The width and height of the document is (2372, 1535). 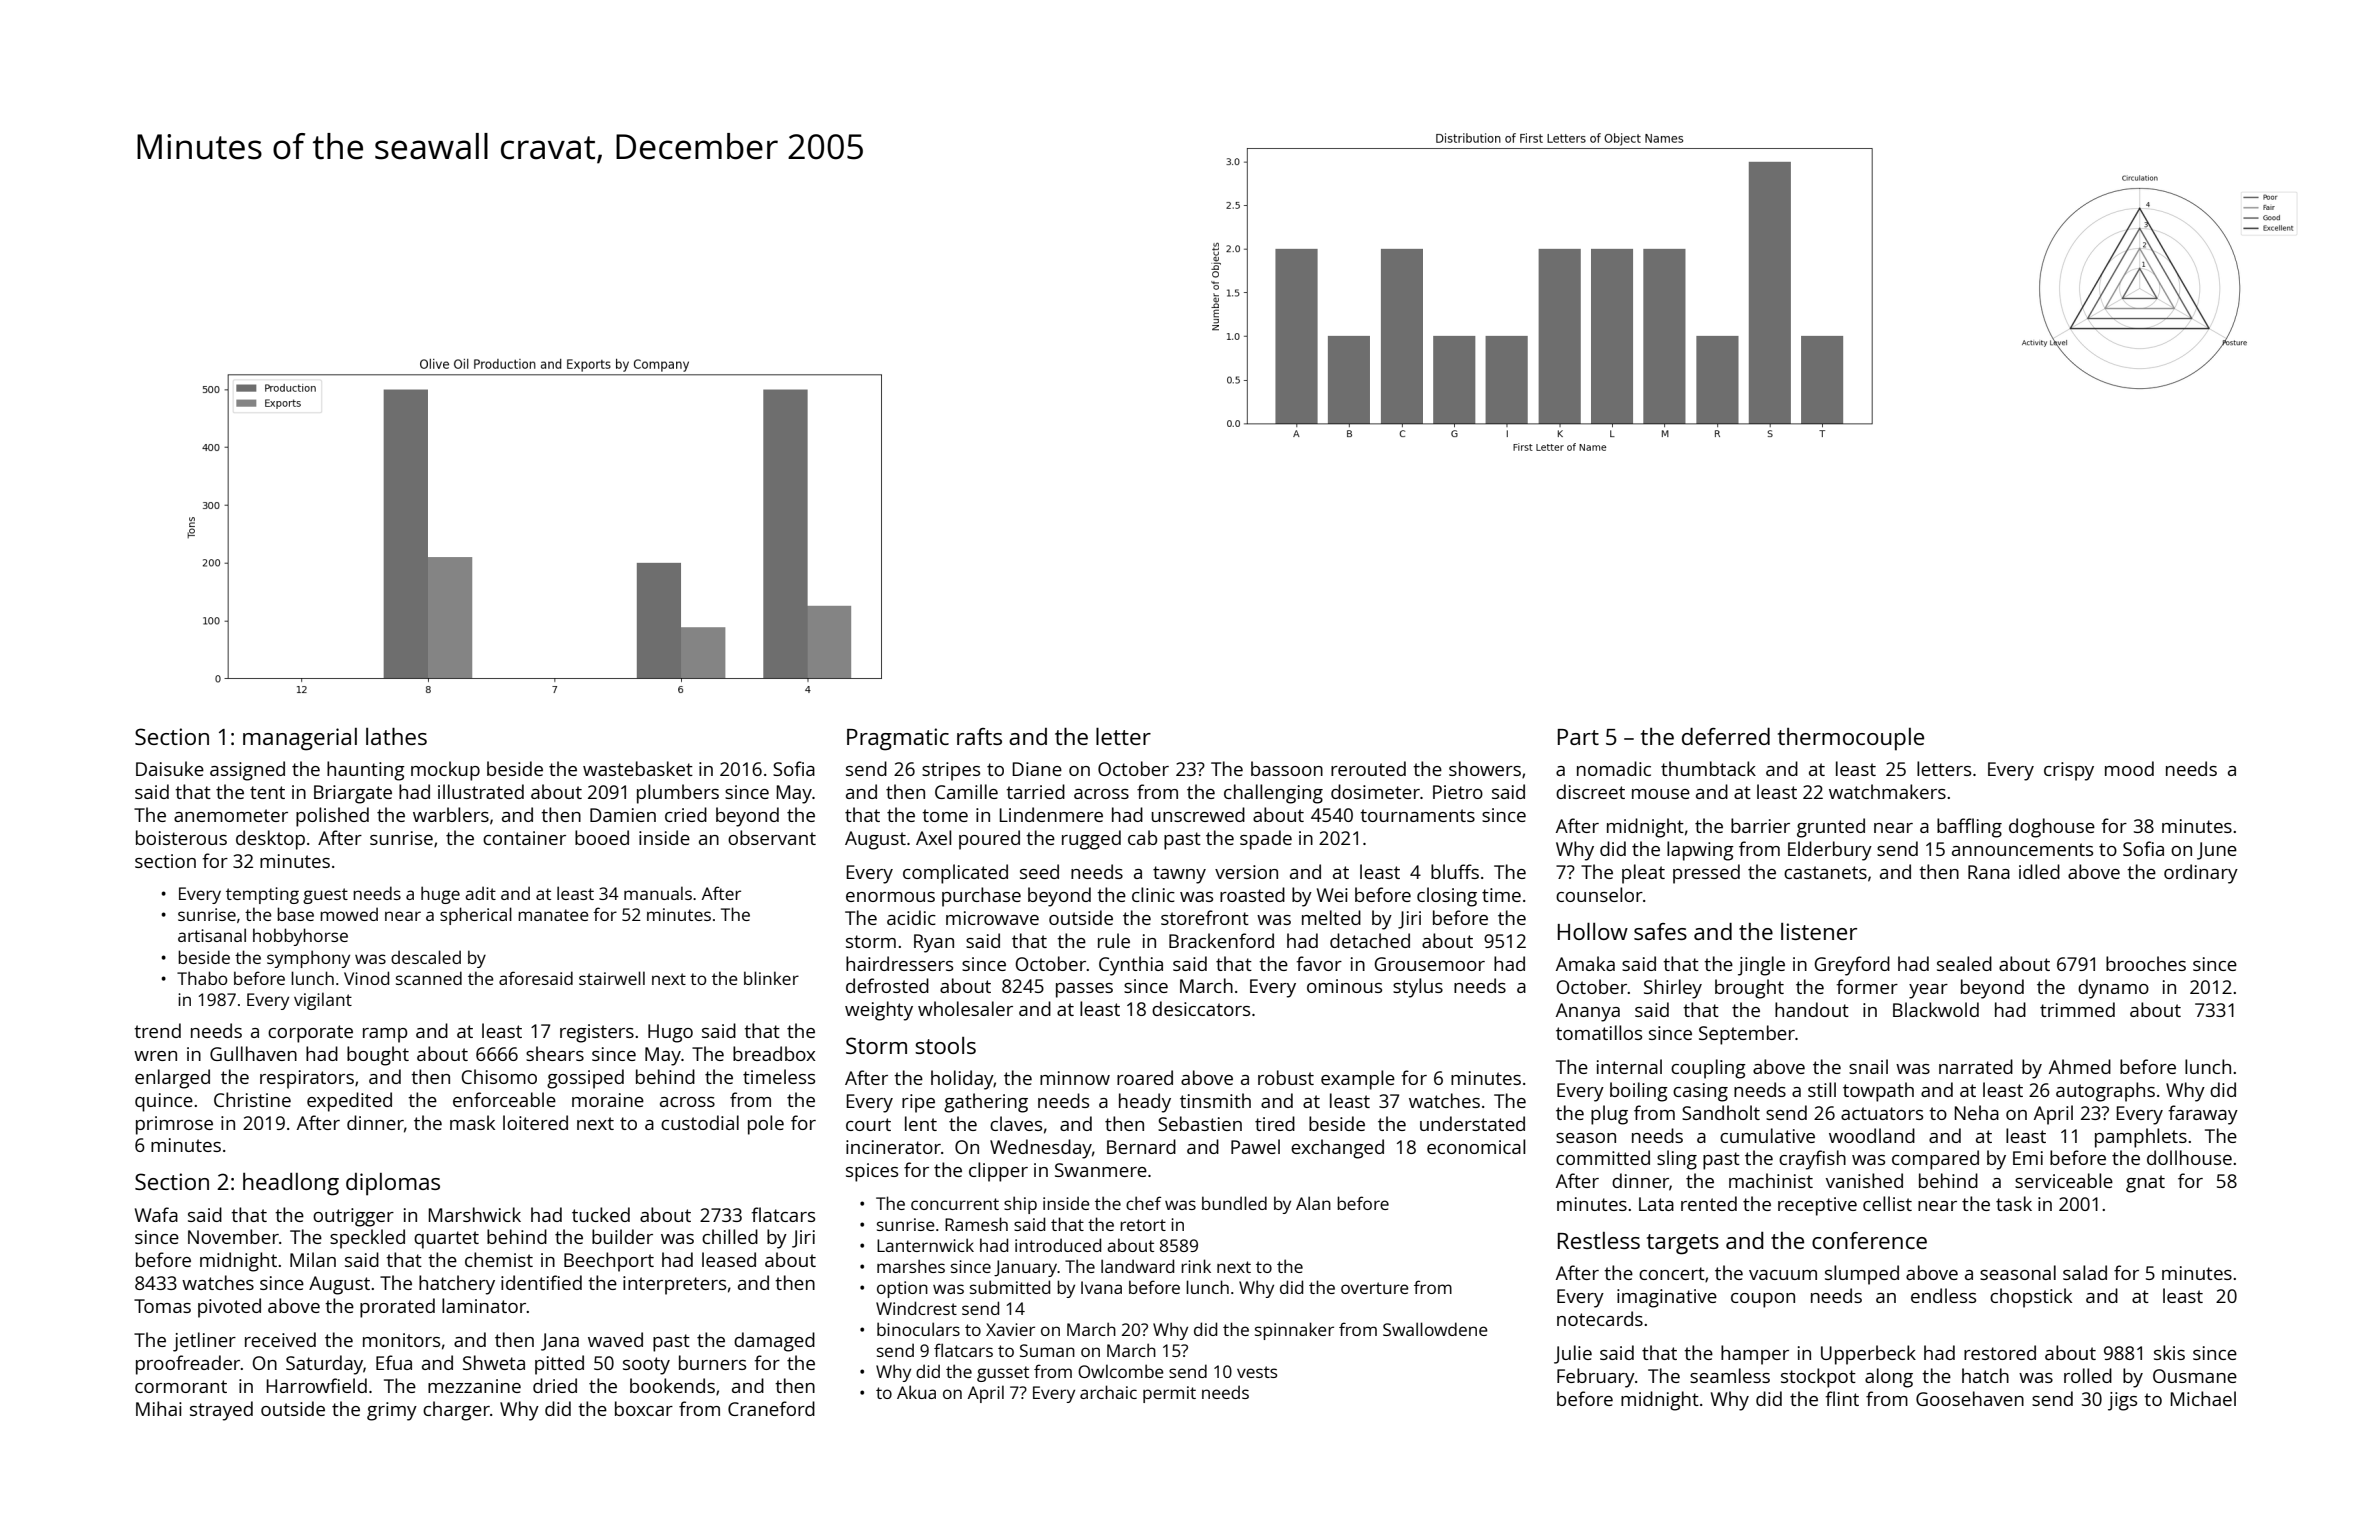 What do you see at coordinates (401, 1340) in the document?
I see `monitors` at bounding box center [401, 1340].
